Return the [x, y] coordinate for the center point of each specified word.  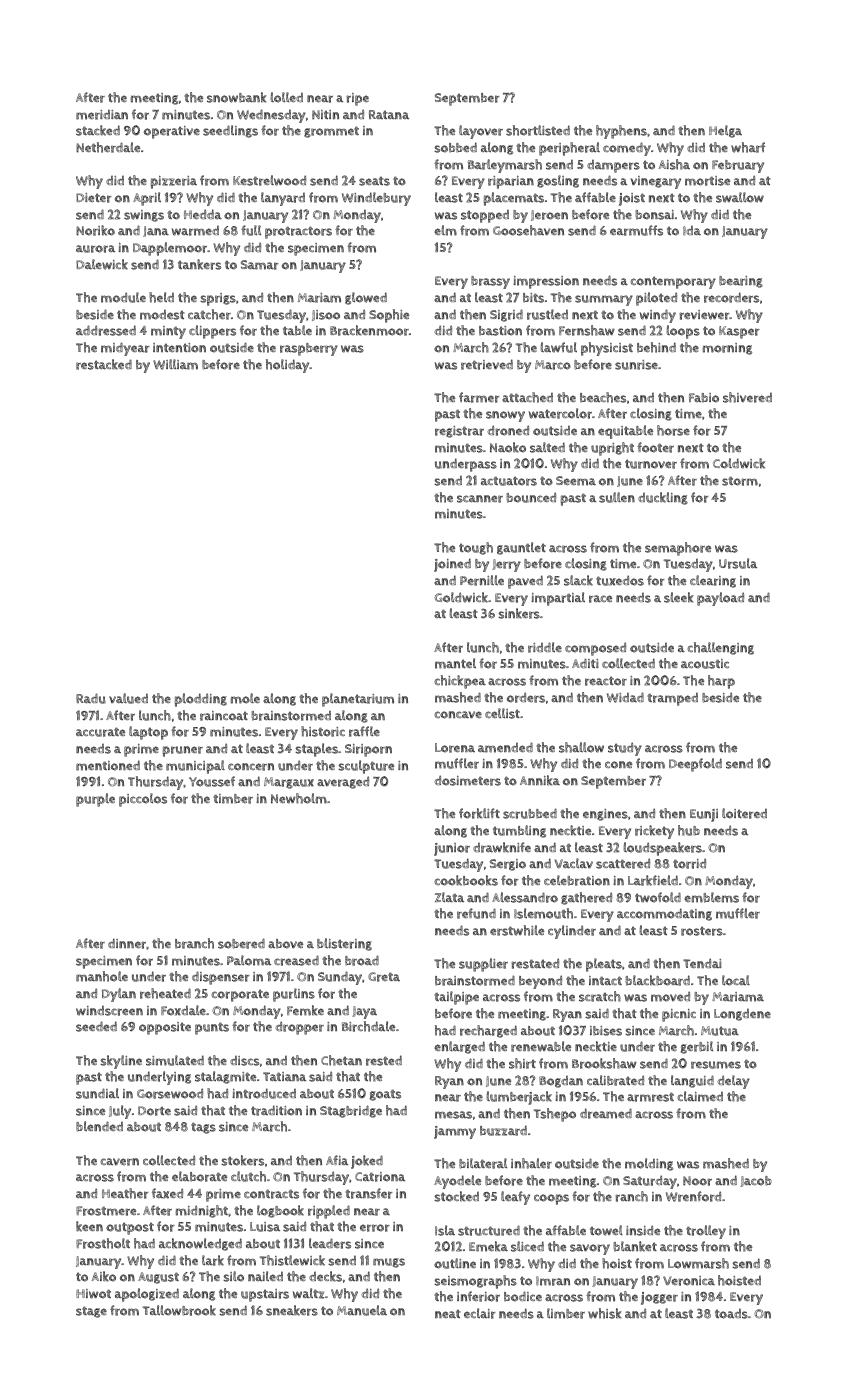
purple [95, 800]
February [738, 166]
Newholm [299, 798]
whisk [605, 1313]
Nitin [325, 115]
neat [448, 1313]
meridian [102, 115]
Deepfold [695, 765]
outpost [130, 1228]
